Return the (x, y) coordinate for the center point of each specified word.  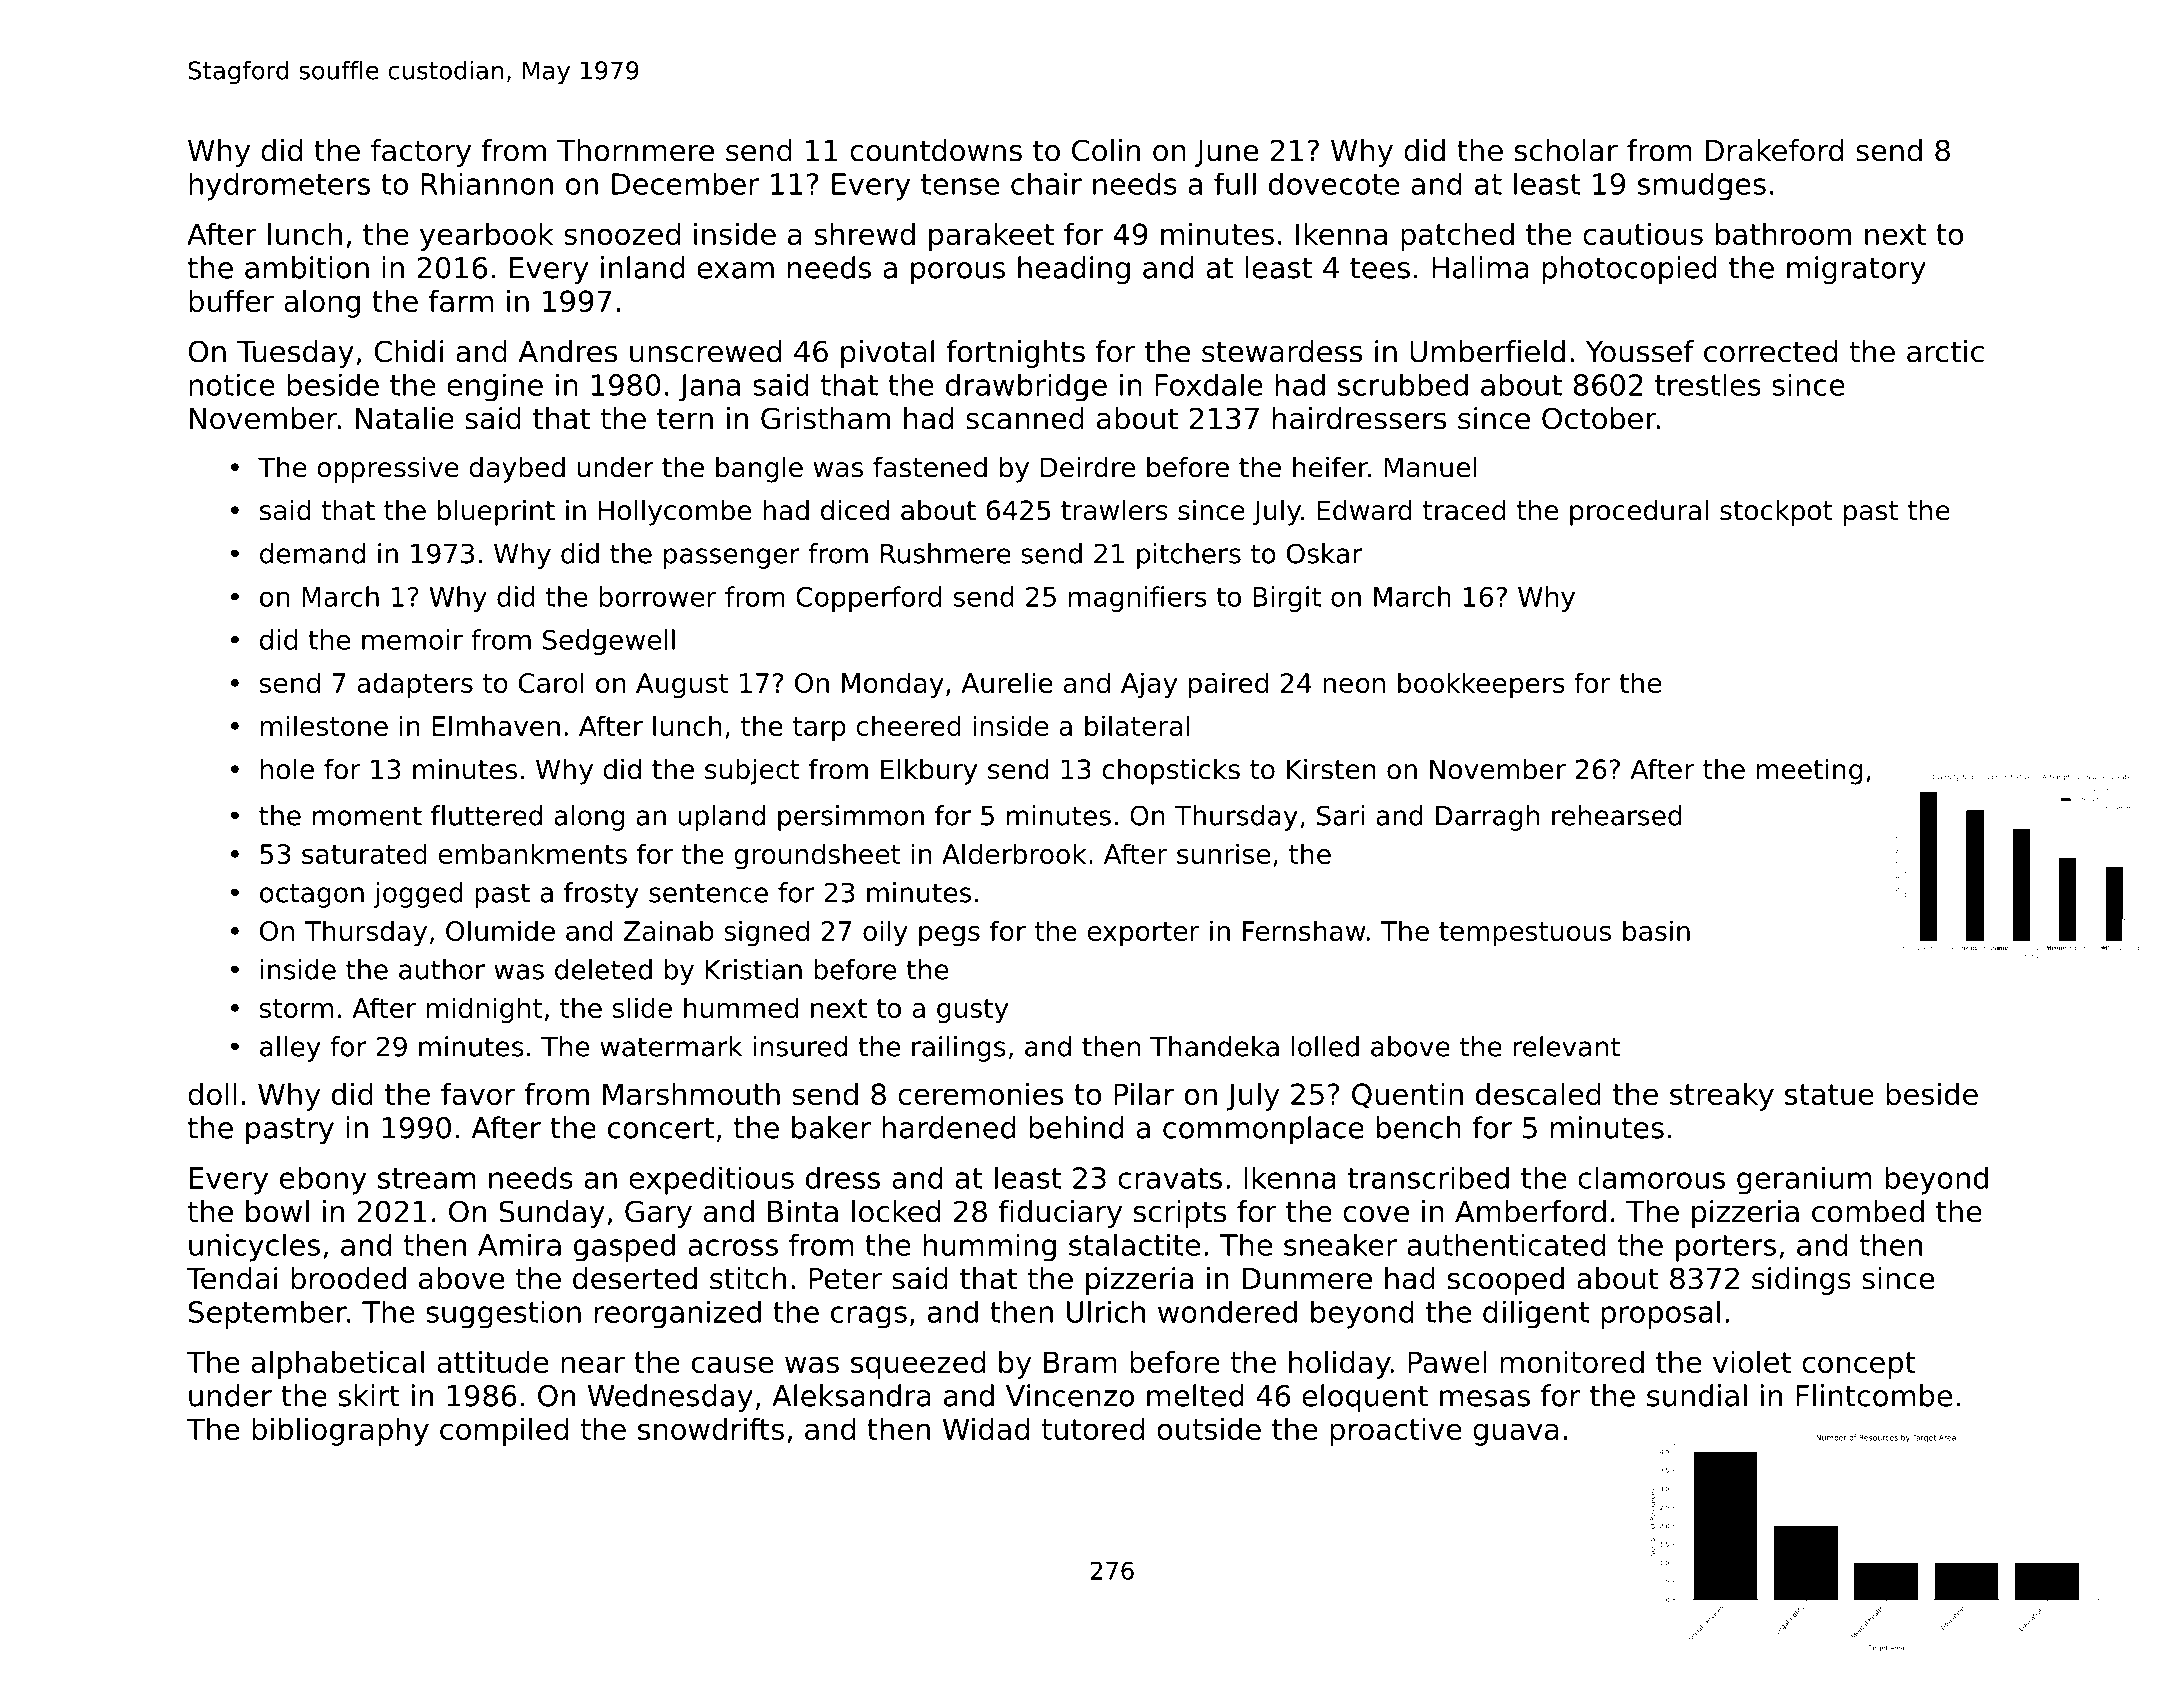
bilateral (1137, 725)
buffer (231, 301)
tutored (1093, 1429)
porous (958, 273)
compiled (504, 1432)
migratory (1856, 270)
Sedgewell (609, 642)
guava (1516, 1434)
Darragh (1487, 818)
